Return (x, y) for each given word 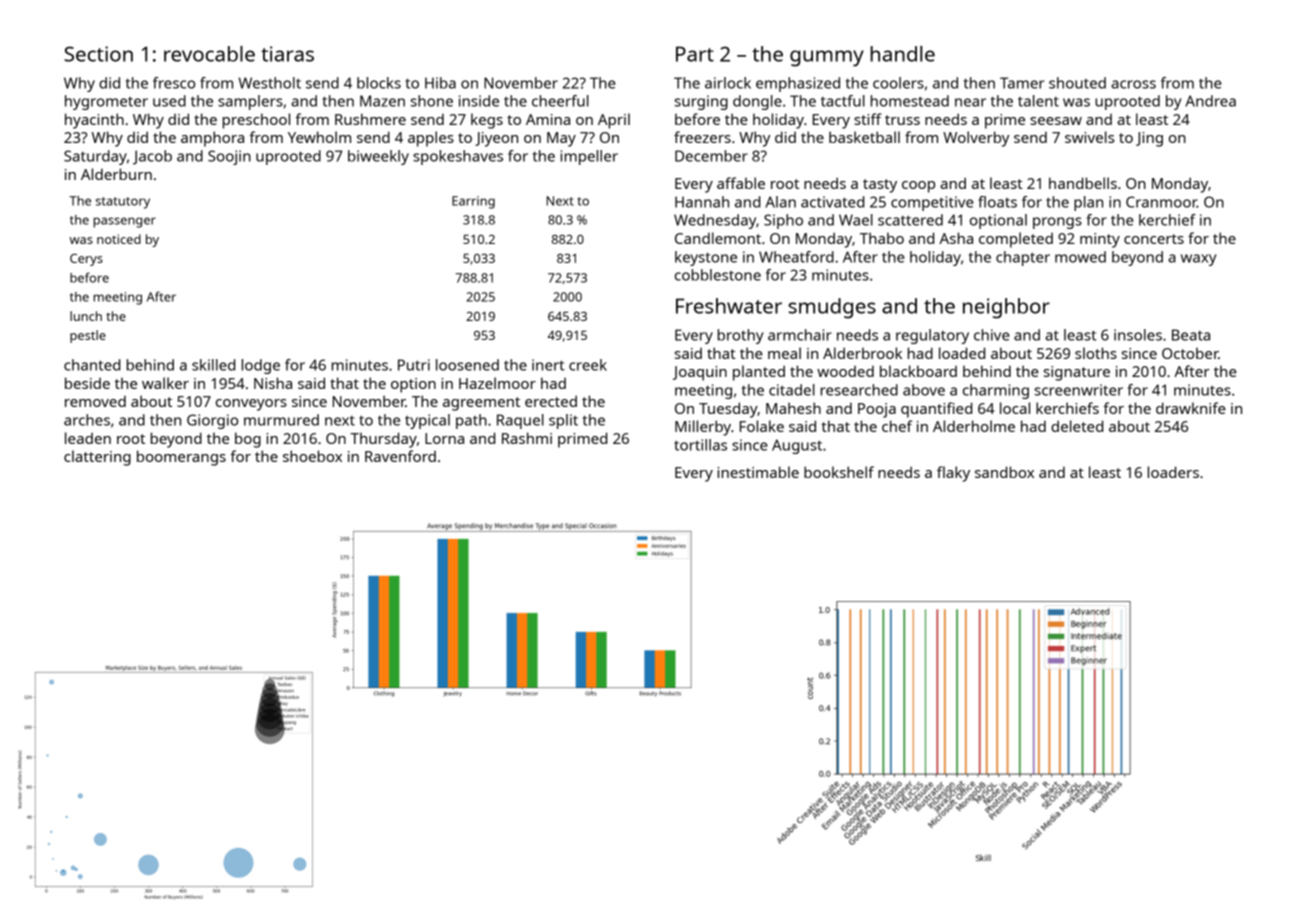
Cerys (86, 260)
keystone (706, 258)
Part (695, 54)
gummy (827, 58)
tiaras (287, 54)
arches (87, 420)
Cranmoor (1161, 202)
